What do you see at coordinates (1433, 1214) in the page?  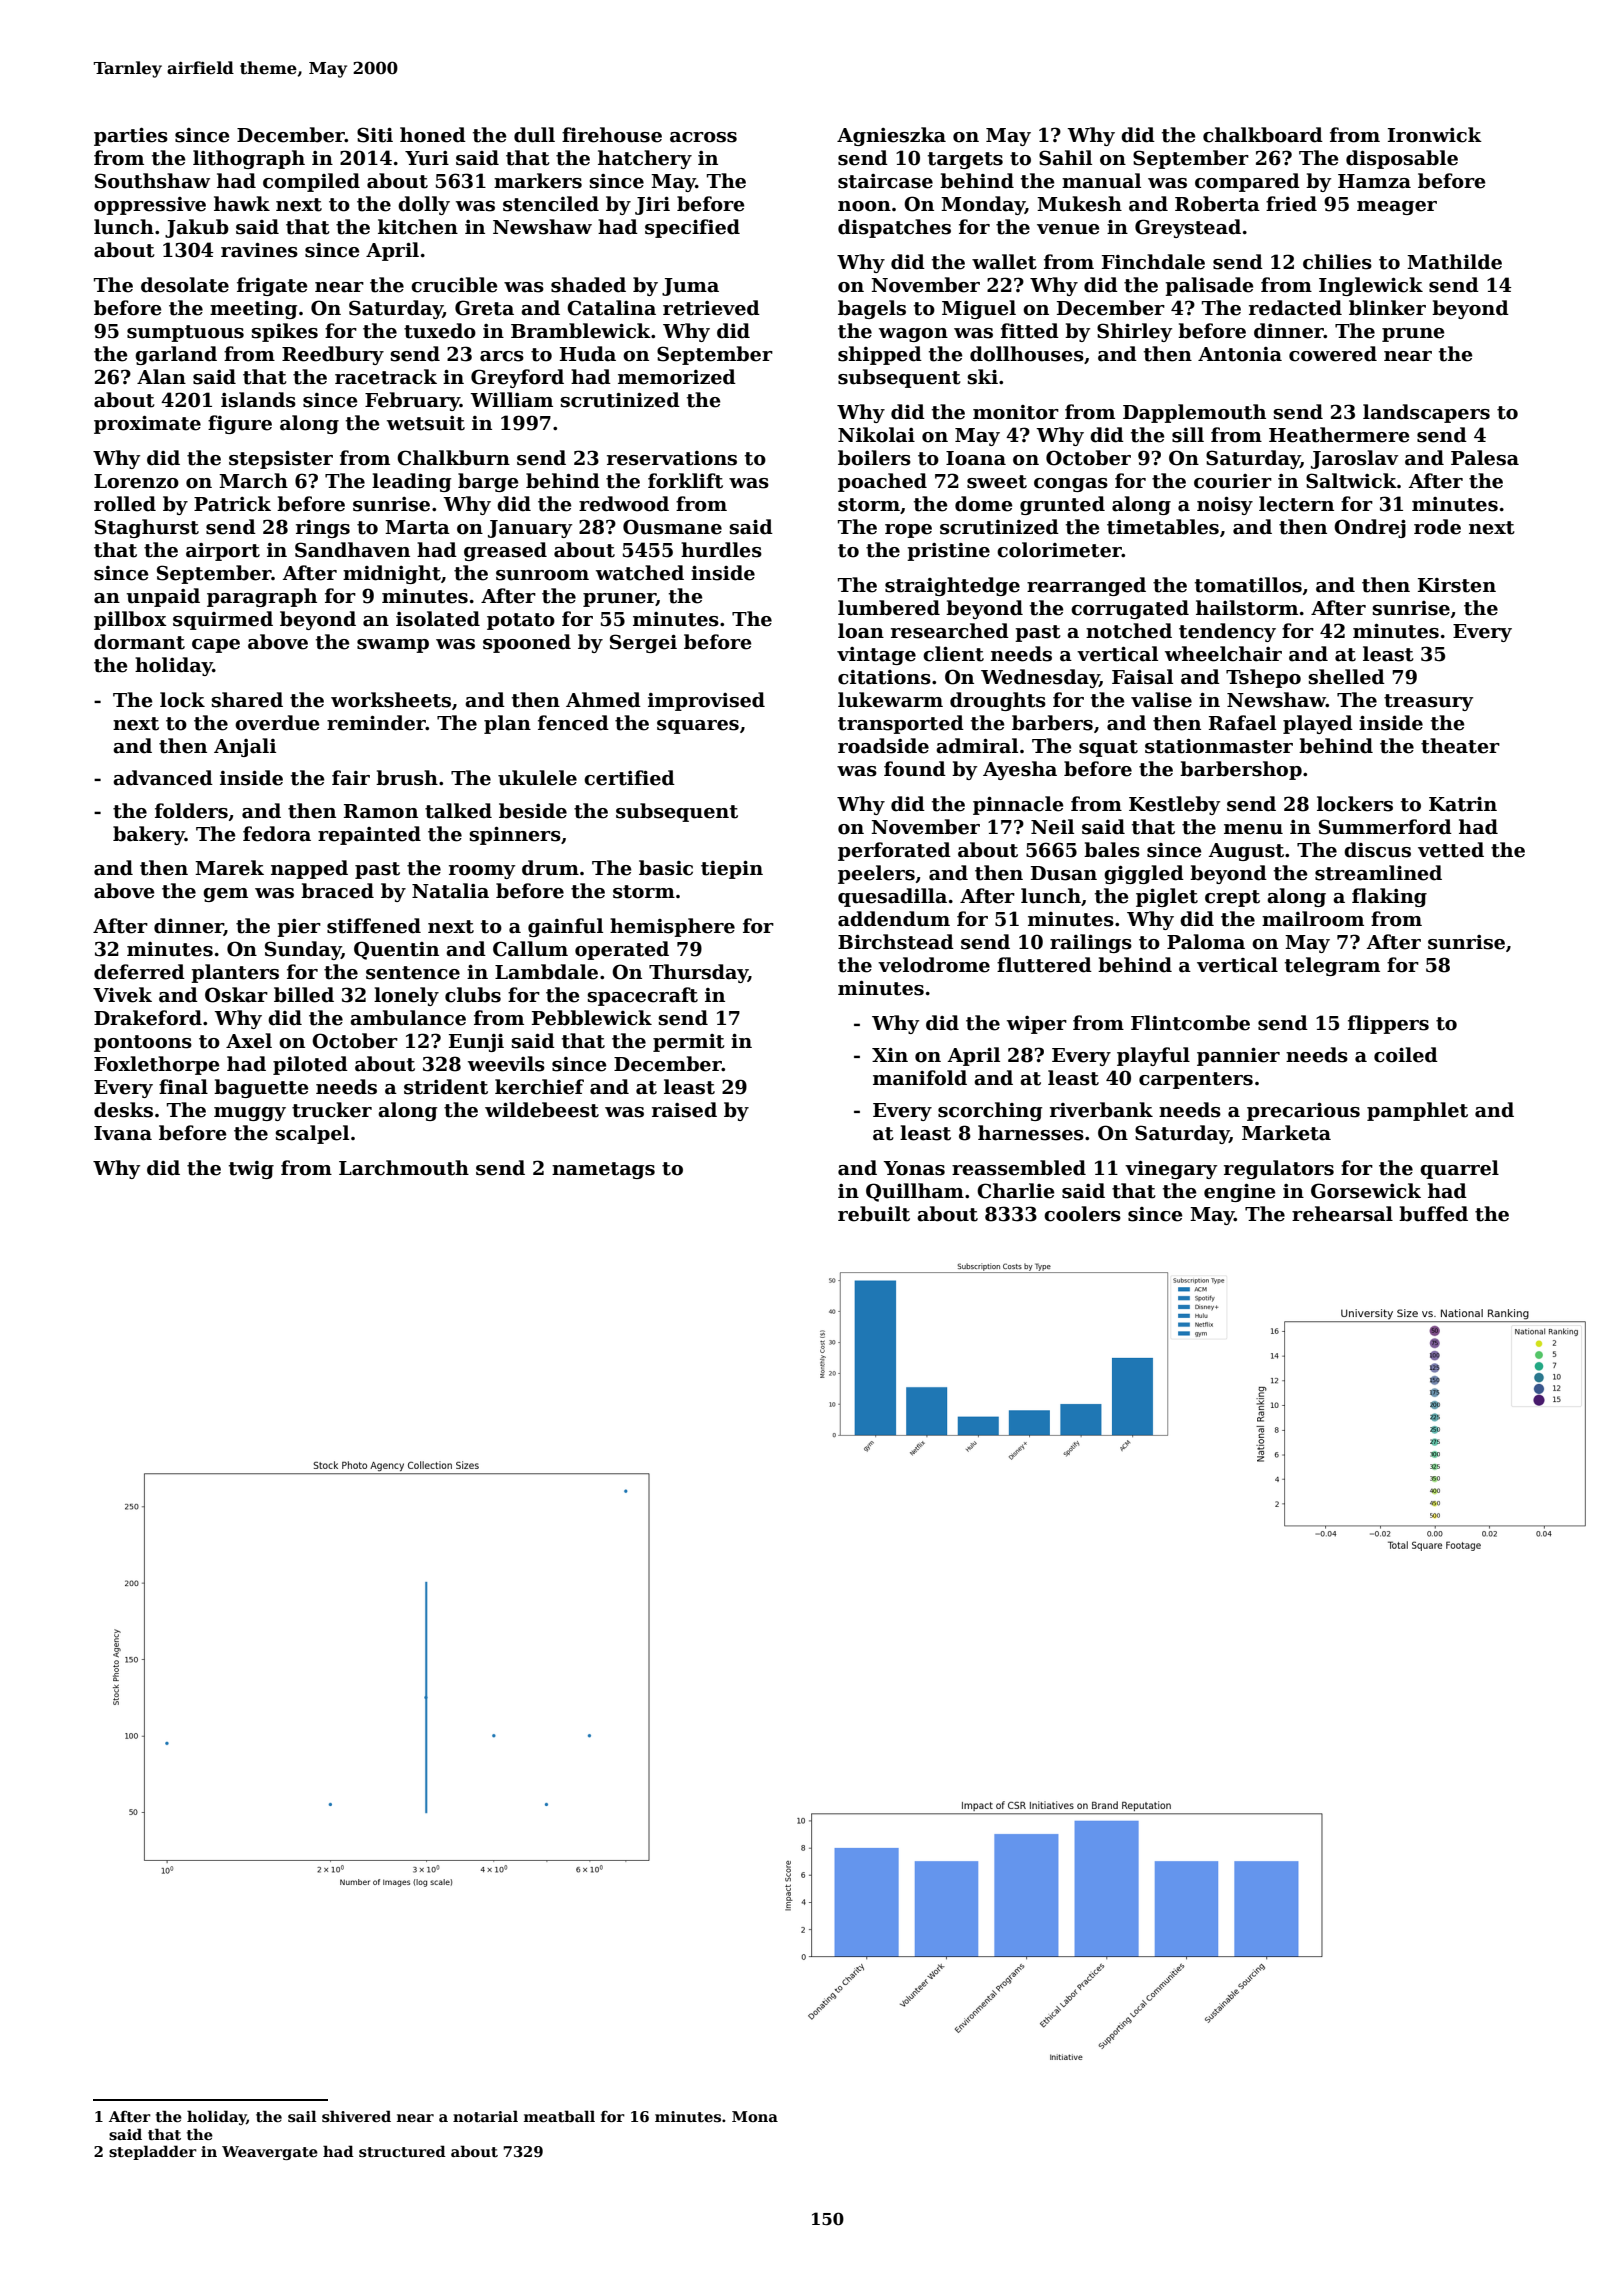 I see `buffed` at bounding box center [1433, 1214].
